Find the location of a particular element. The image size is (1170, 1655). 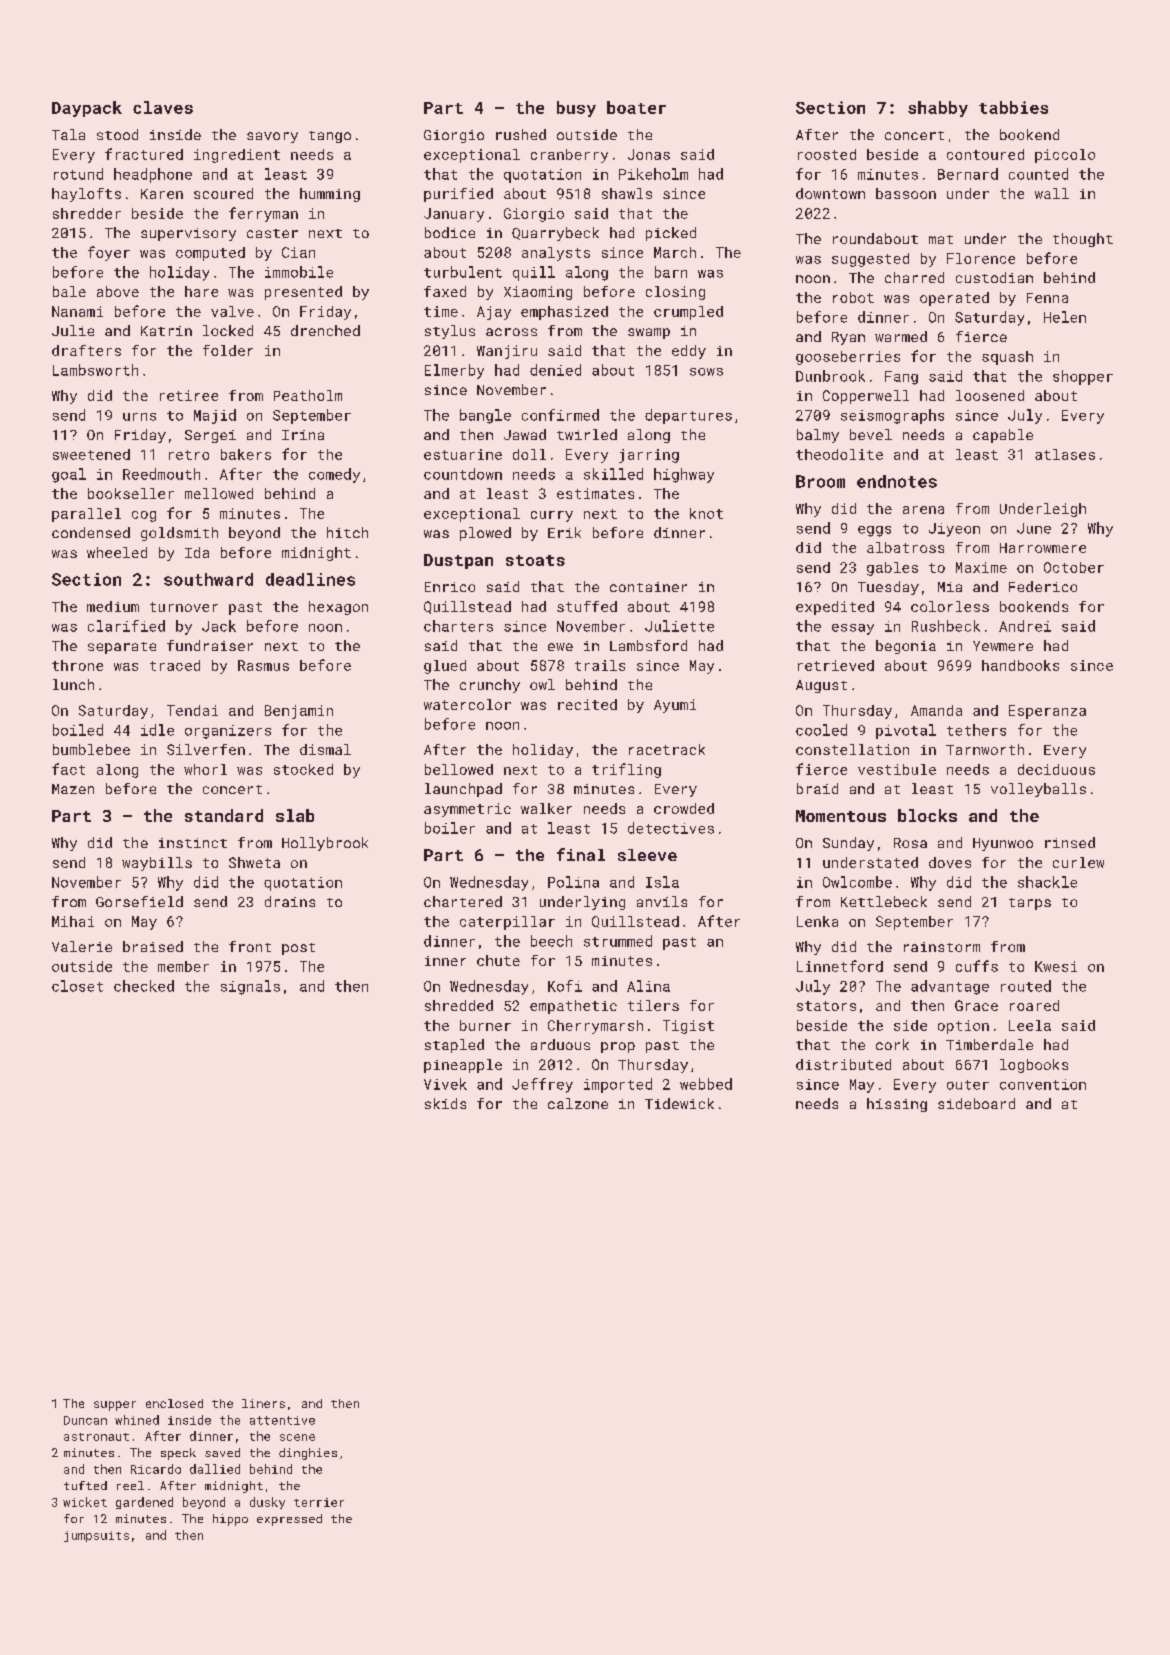

sleeve is located at coordinates (647, 855).
